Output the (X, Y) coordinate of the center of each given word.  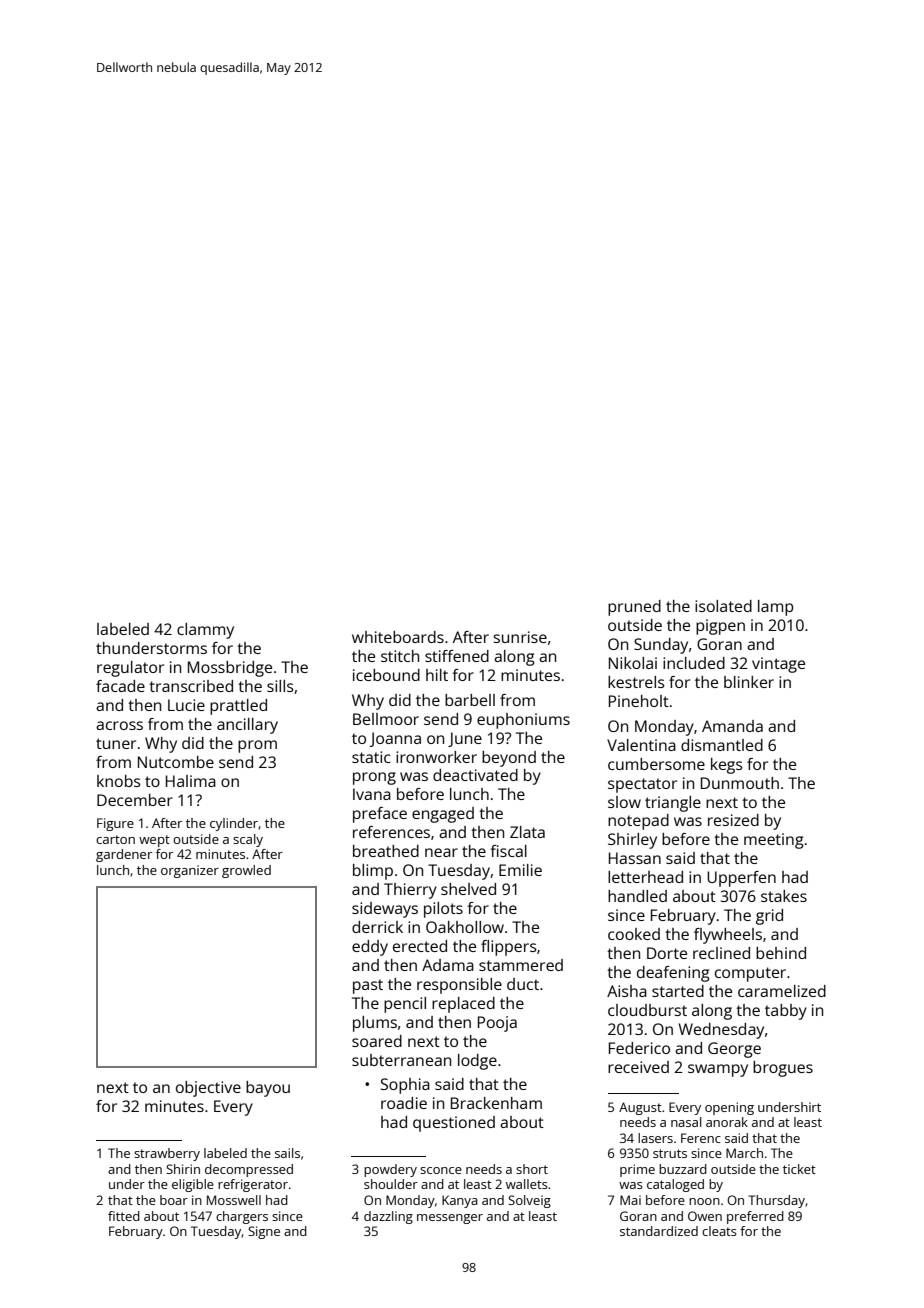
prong (374, 778)
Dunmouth (740, 783)
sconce (441, 1170)
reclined (721, 953)
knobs (119, 781)
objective (208, 1089)
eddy (370, 948)
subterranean (401, 1060)
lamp (776, 608)
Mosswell (234, 1200)
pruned (634, 608)
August (640, 1108)
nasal (686, 1122)
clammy (205, 631)
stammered (521, 965)
